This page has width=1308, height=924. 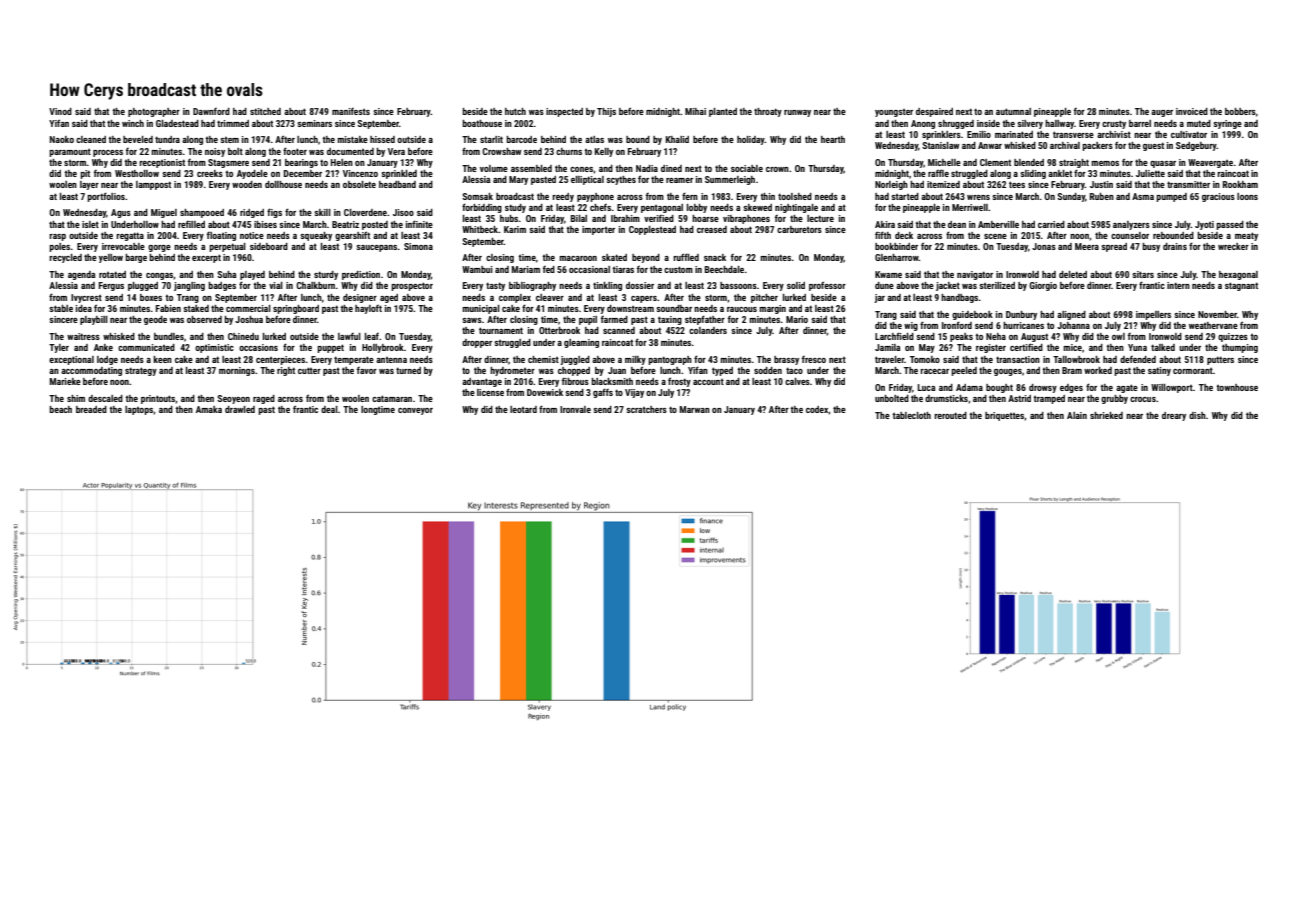 I want to click on taco, so click(x=794, y=370).
